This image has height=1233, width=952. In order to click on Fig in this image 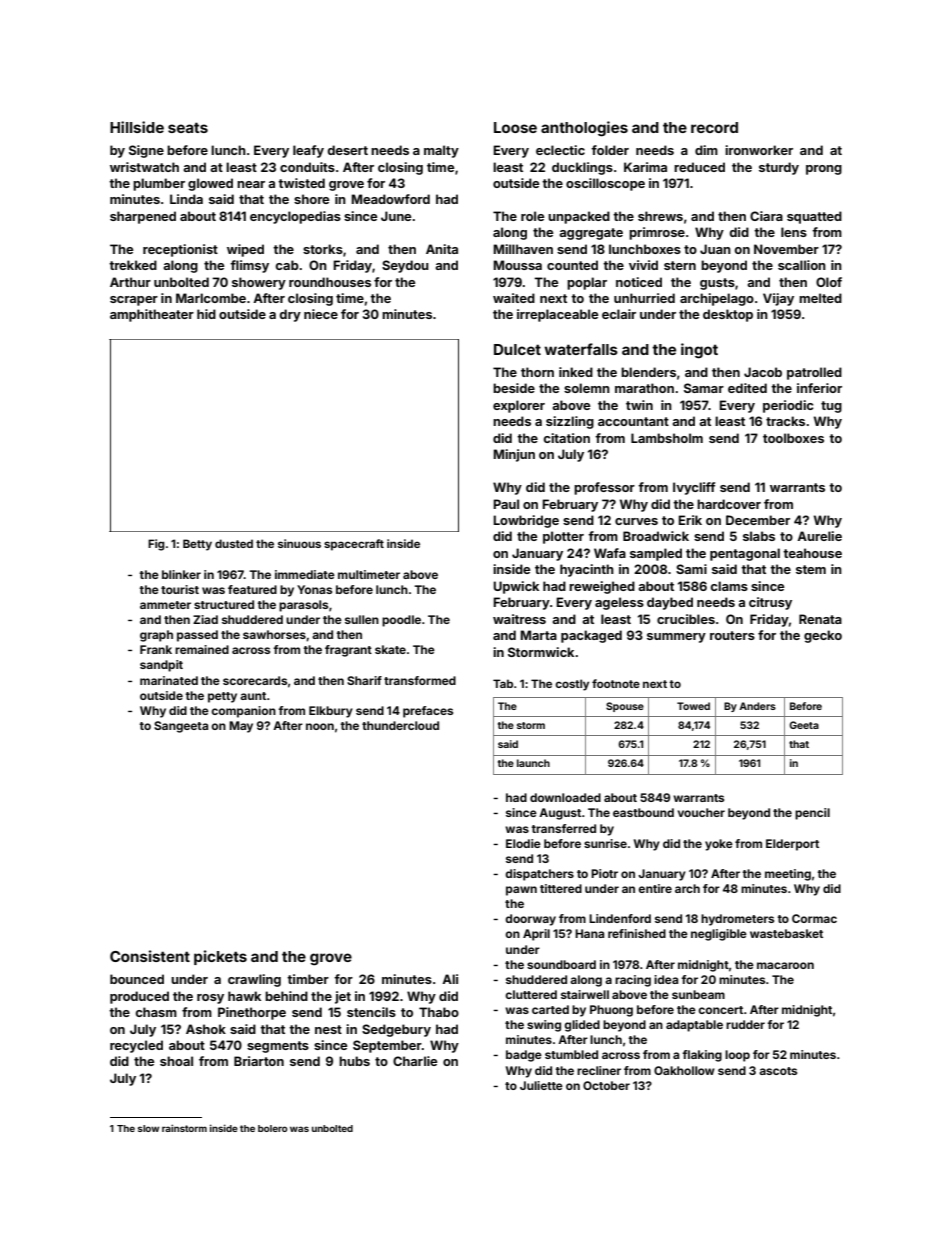, I will do `click(156, 545)`.
